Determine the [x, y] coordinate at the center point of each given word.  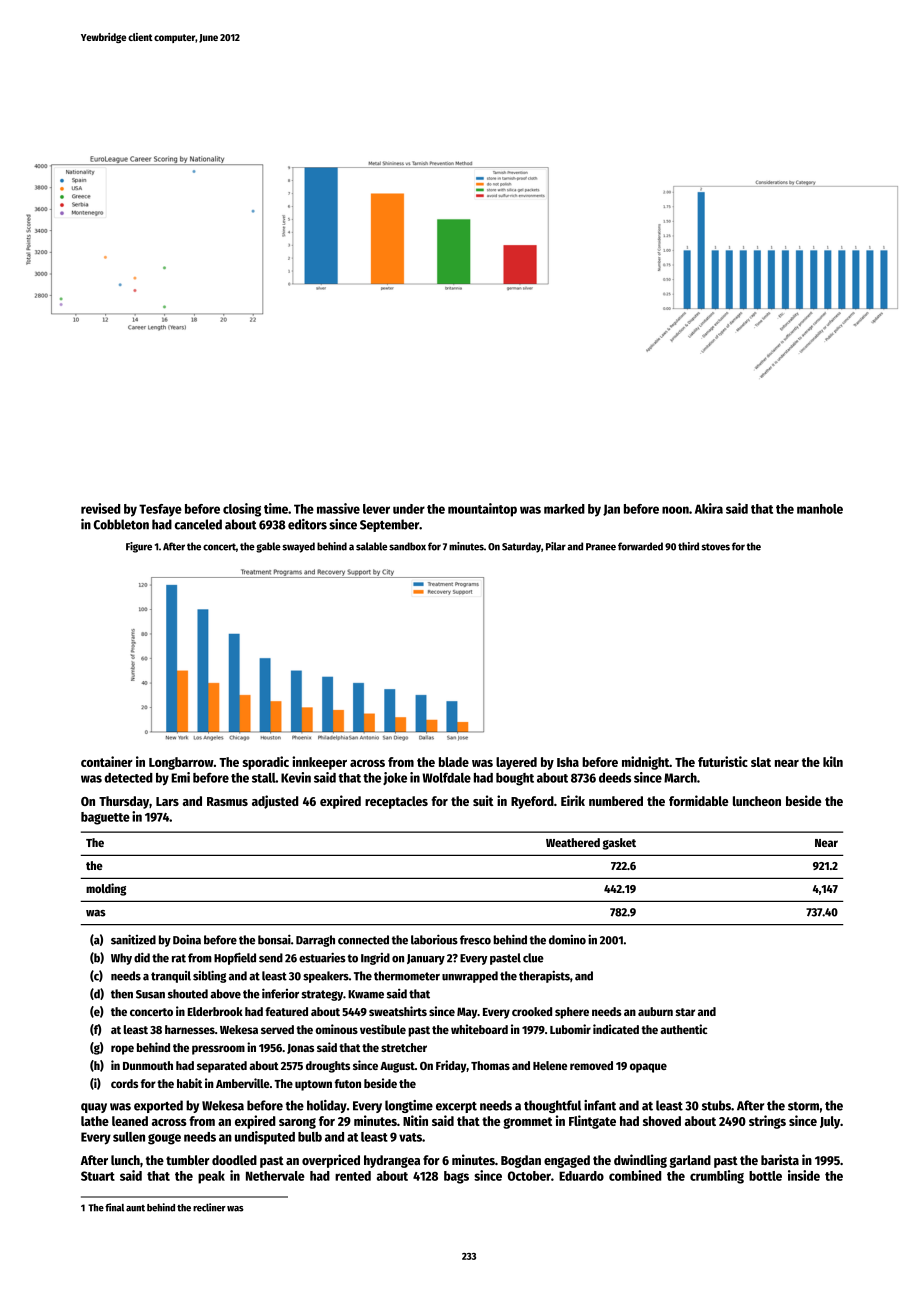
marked [564, 509]
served [277, 1029]
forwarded [640, 546]
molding [106, 889]
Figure [139, 547]
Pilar [556, 546]
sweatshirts [398, 1011]
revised [100, 508]
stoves [716, 547]
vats [410, 1137]
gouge [164, 1139]
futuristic [723, 761]
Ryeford [532, 802]
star [685, 1012]
